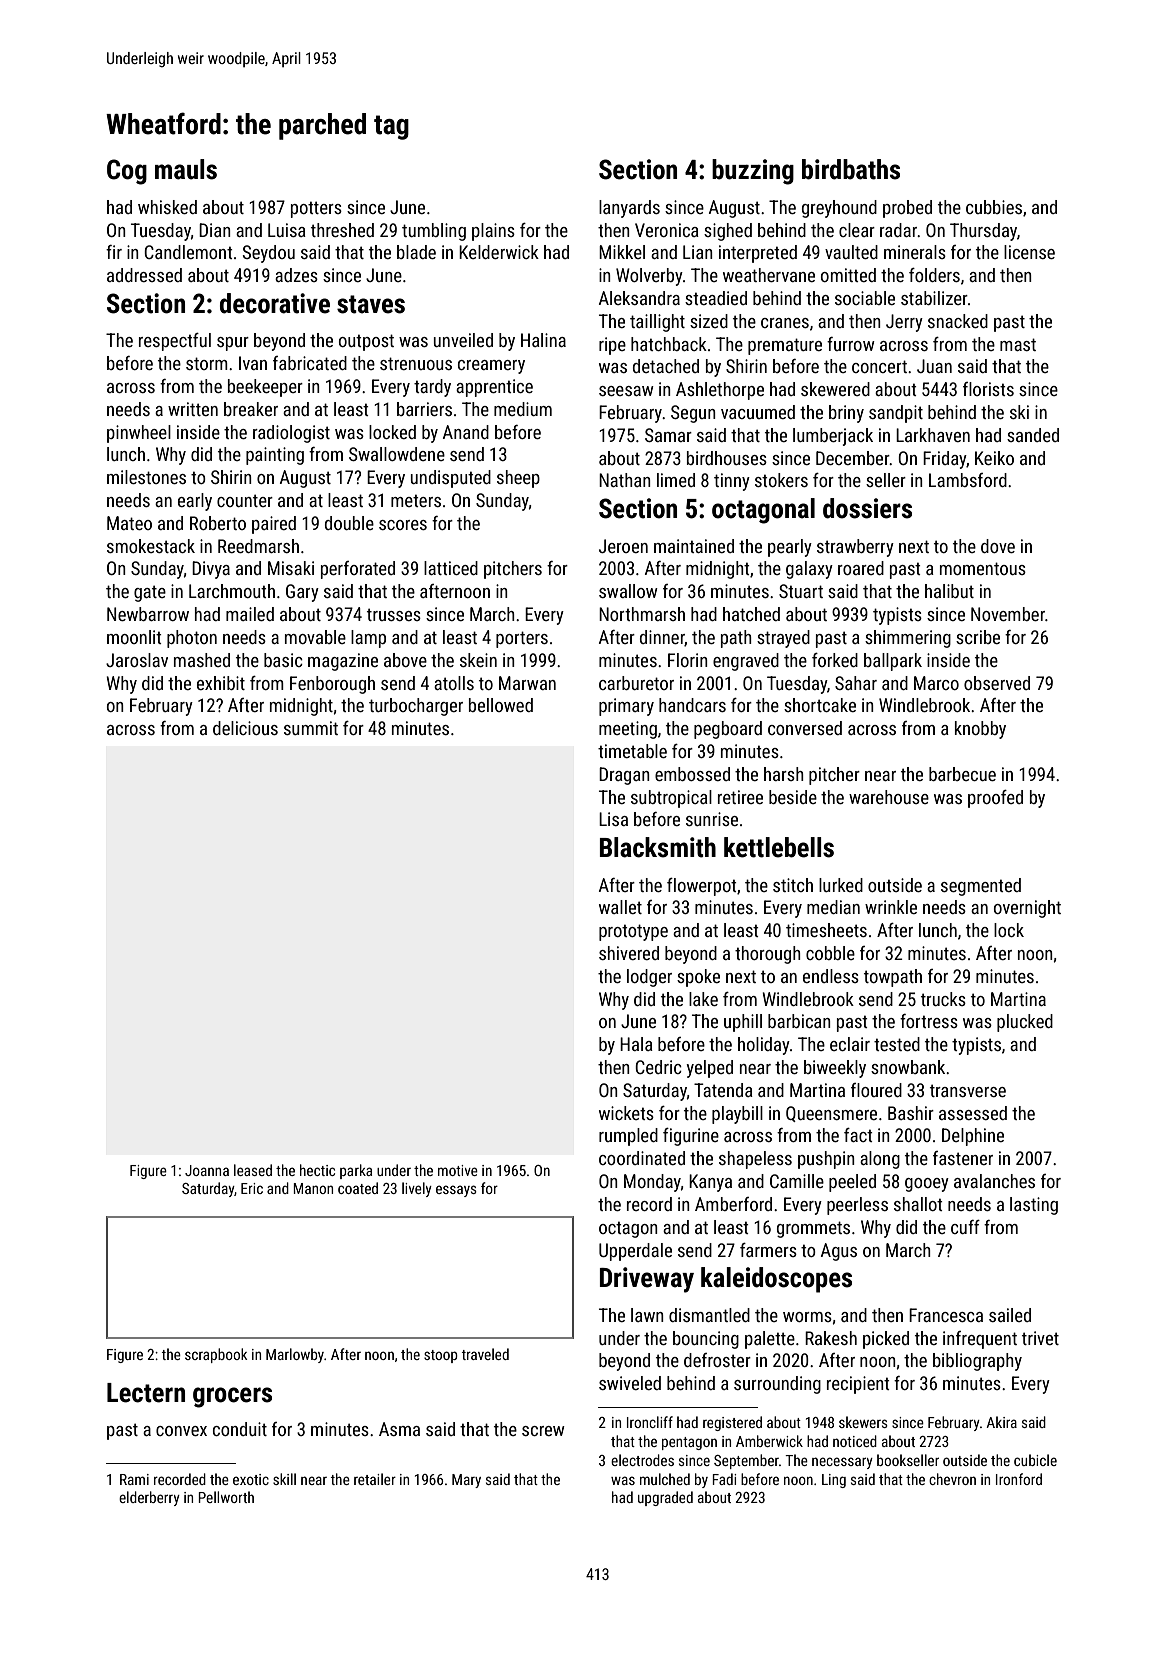 Image resolution: width=1172 pixels, height=1657 pixels. Describe the element at coordinates (813, 1229) in the document. I see `grommets` at that location.
